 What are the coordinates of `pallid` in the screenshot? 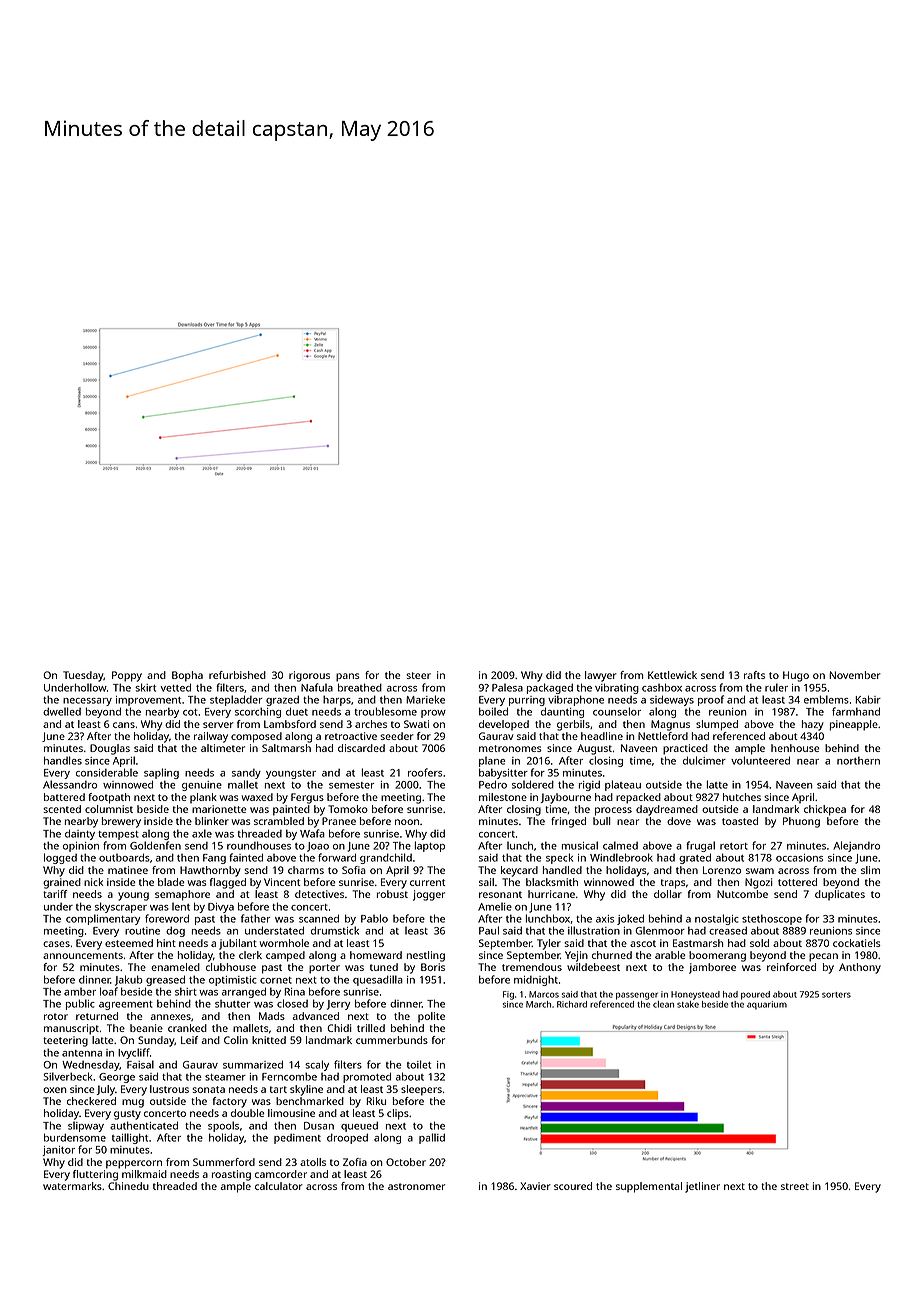 It's located at (432, 1138).
